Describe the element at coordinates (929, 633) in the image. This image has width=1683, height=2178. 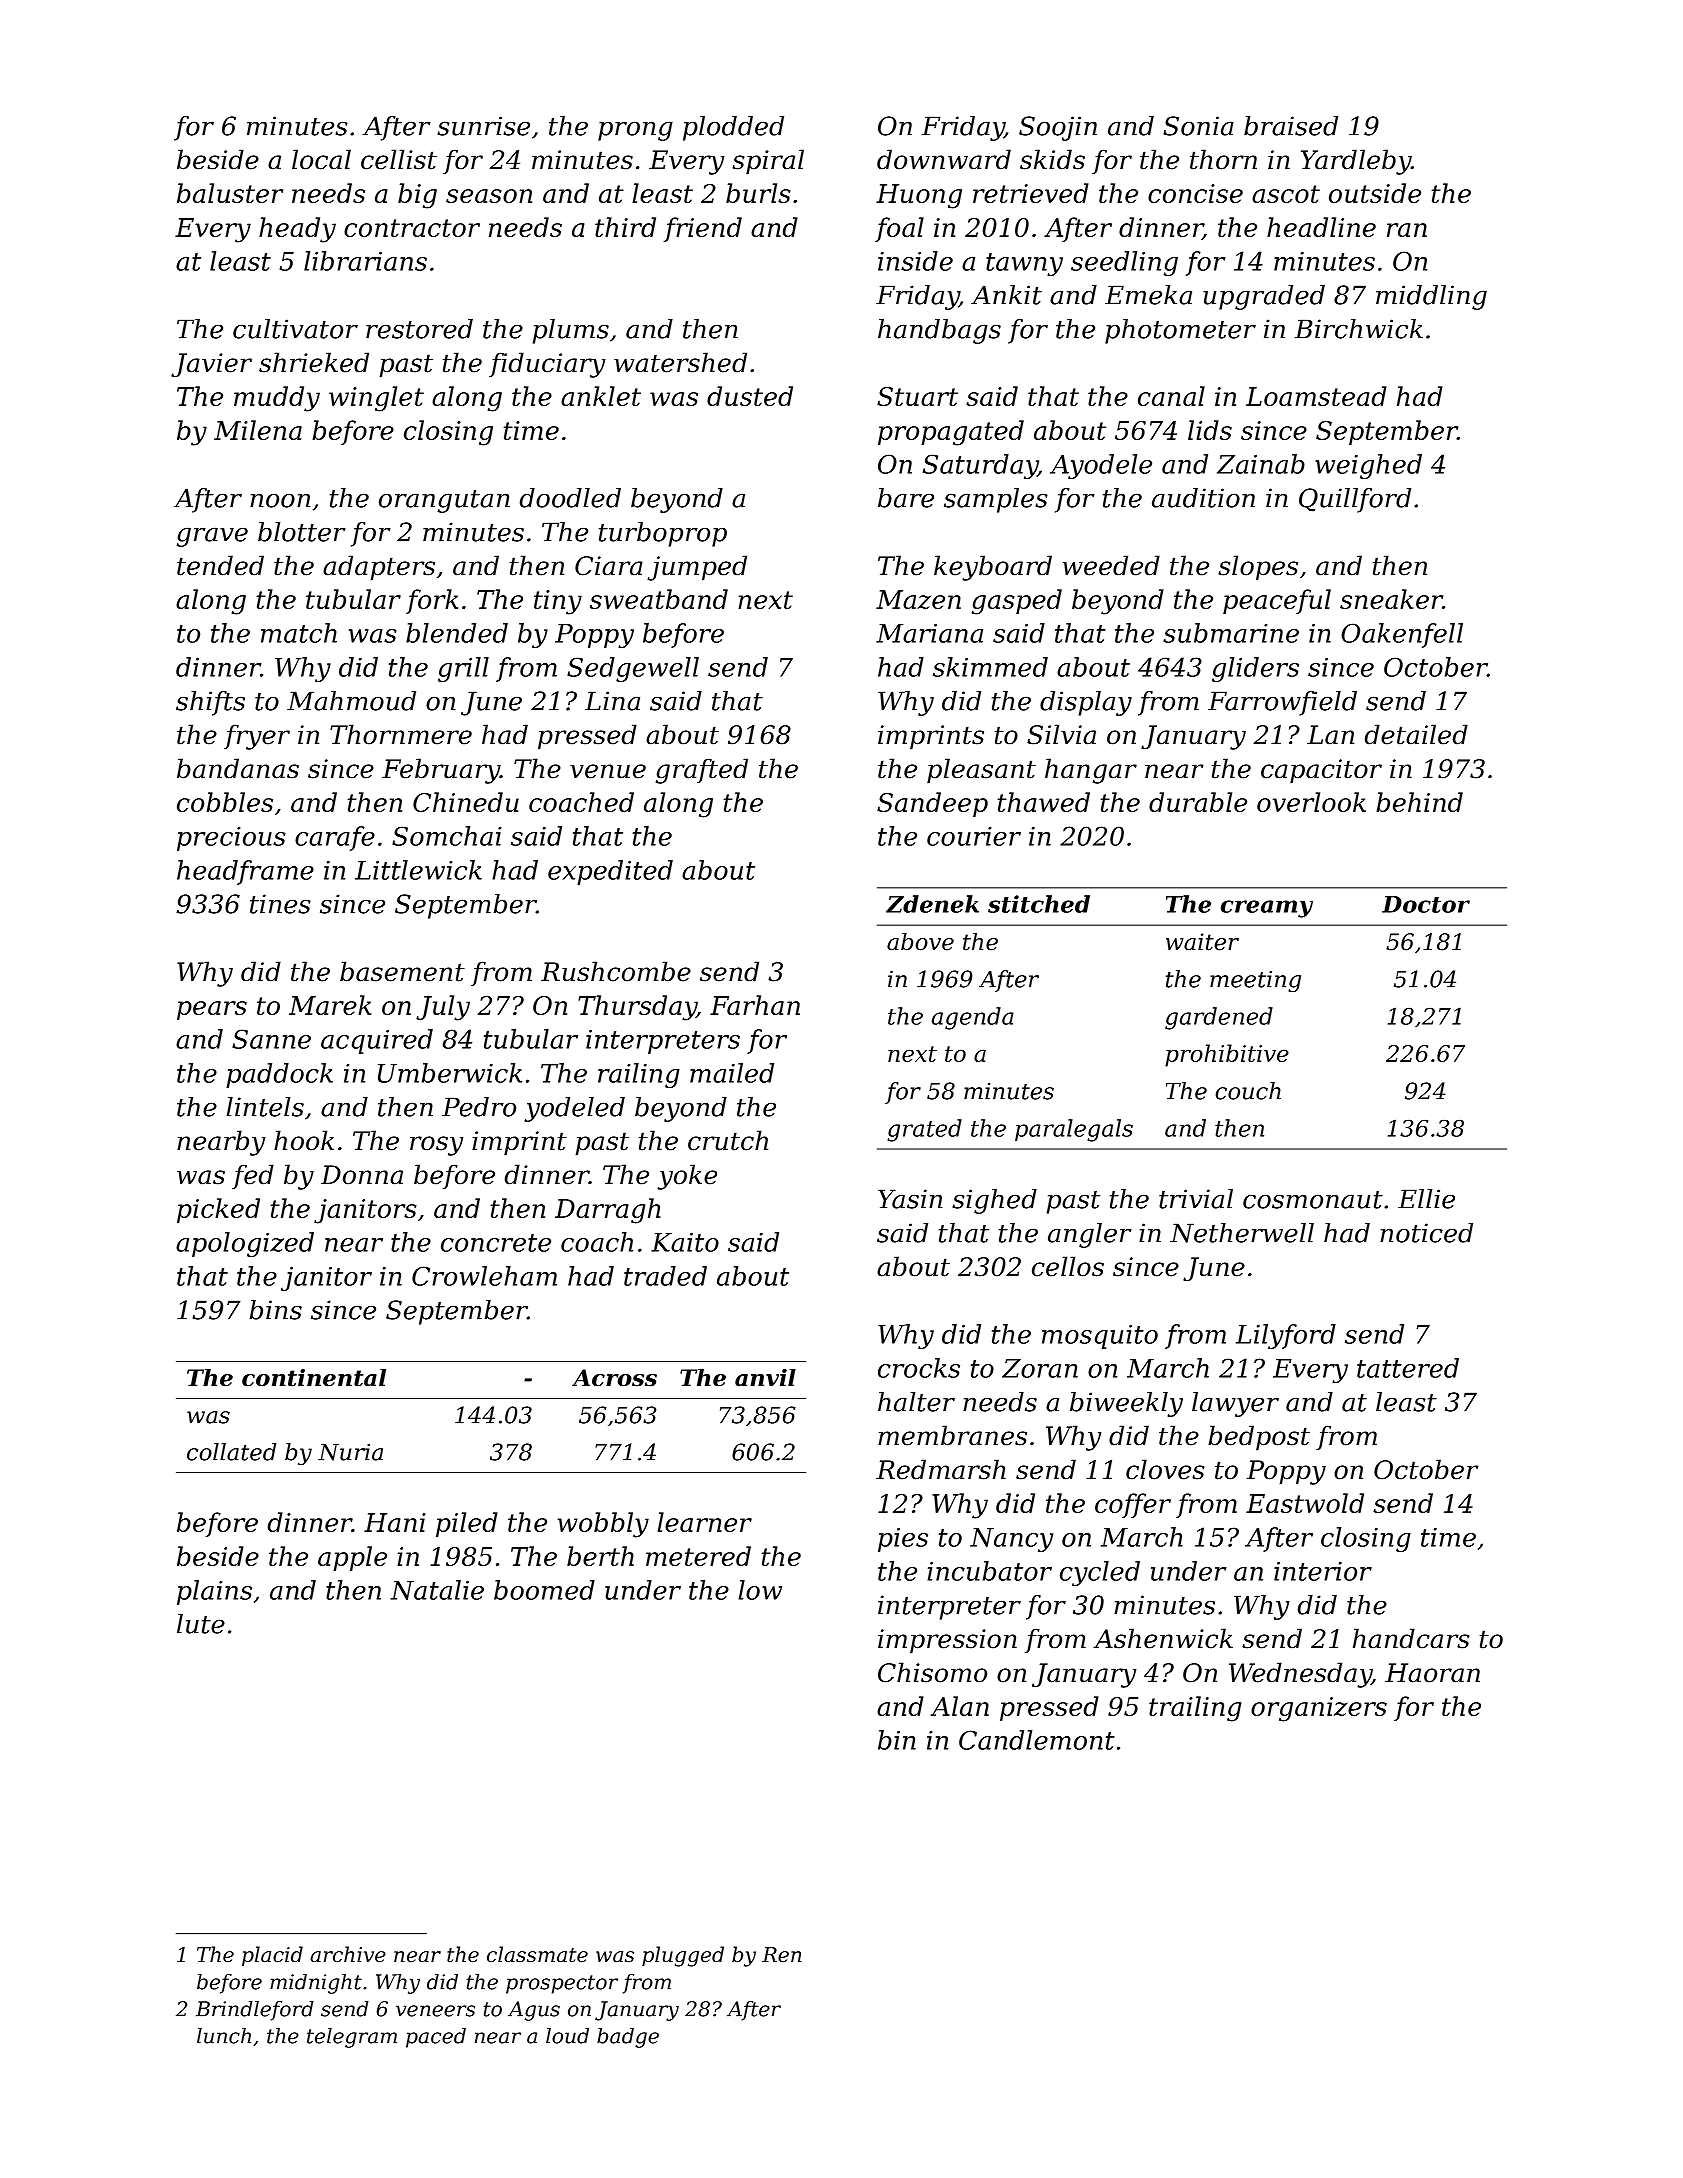
I see `Mariana` at that location.
